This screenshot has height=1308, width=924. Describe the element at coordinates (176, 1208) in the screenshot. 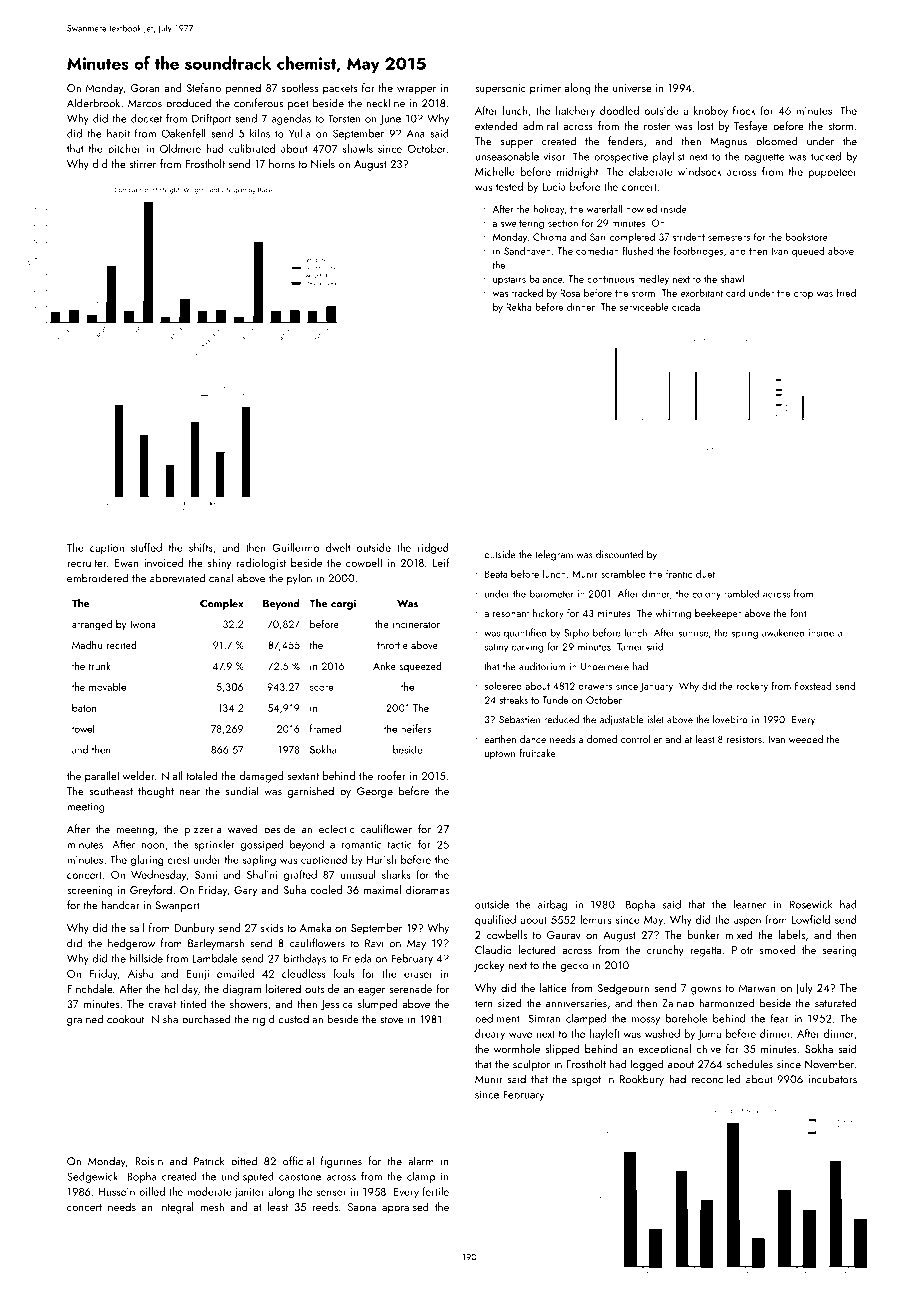

I see `integral` at that location.
